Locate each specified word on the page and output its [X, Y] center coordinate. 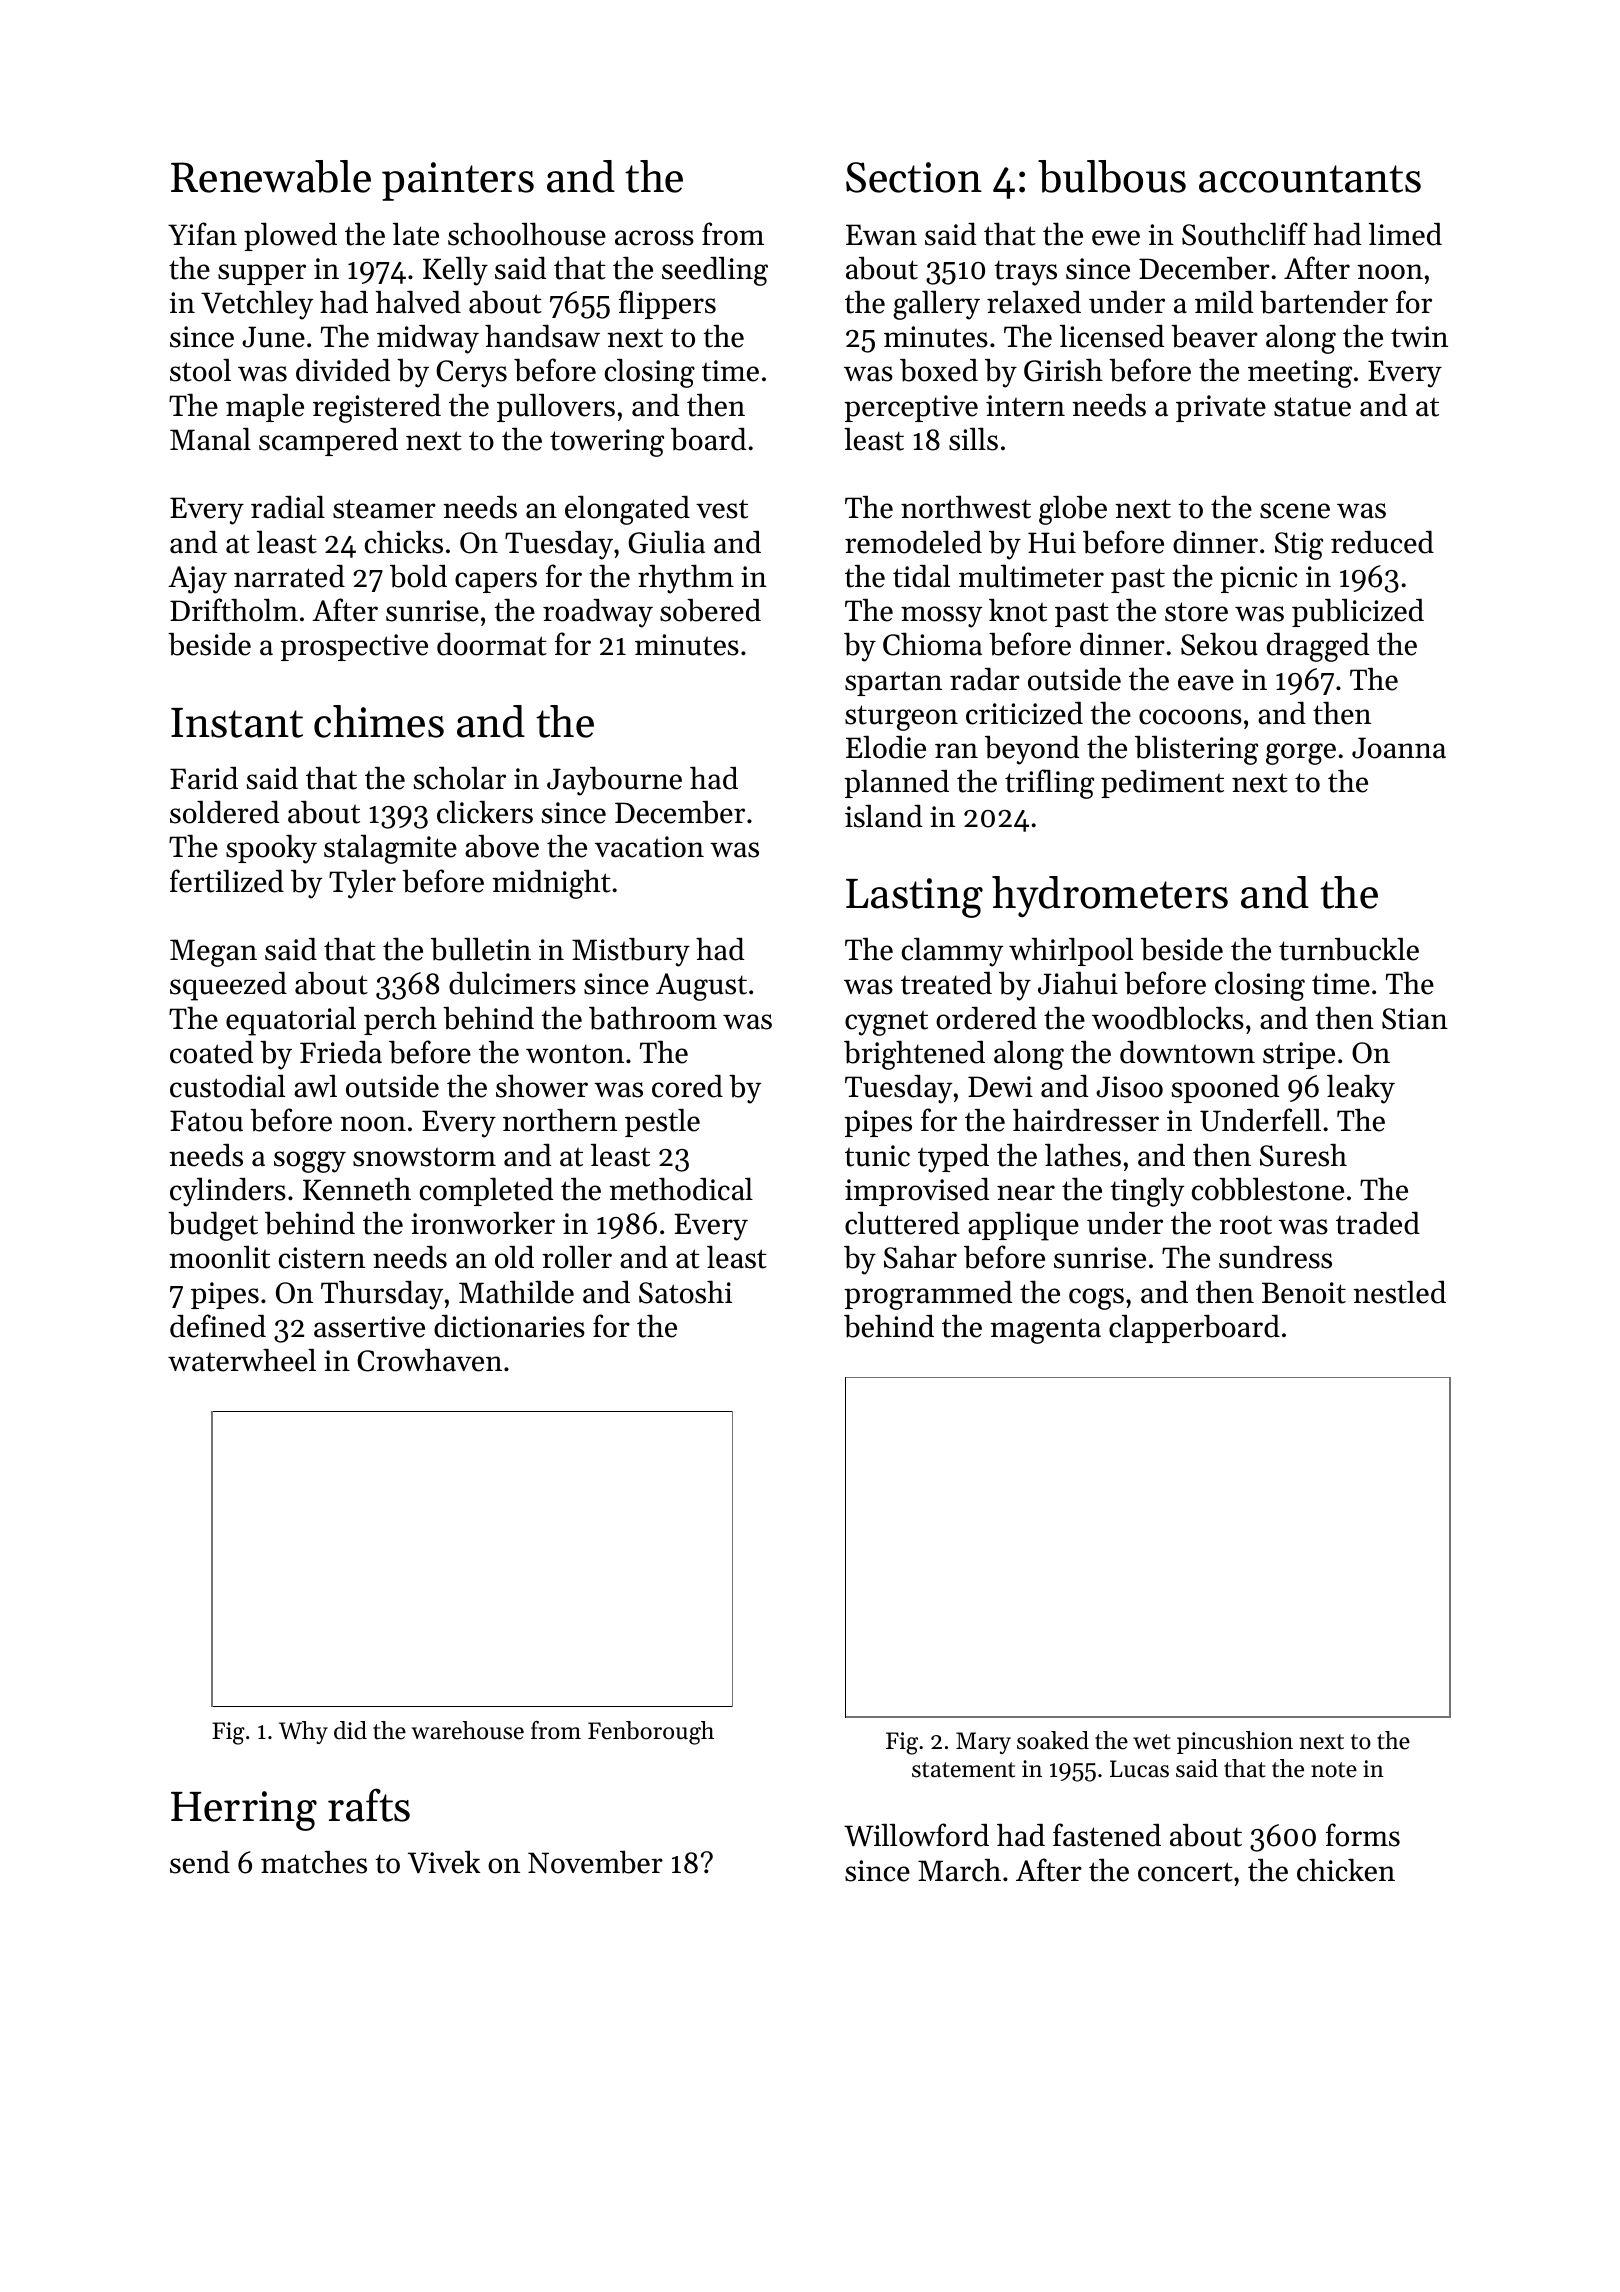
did [350, 1730]
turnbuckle [1349, 949]
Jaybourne [614, 781]
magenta [1045, 1331]
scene [1295, 511]
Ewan [881, 235]
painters [458, 181]
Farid [204, 778]
